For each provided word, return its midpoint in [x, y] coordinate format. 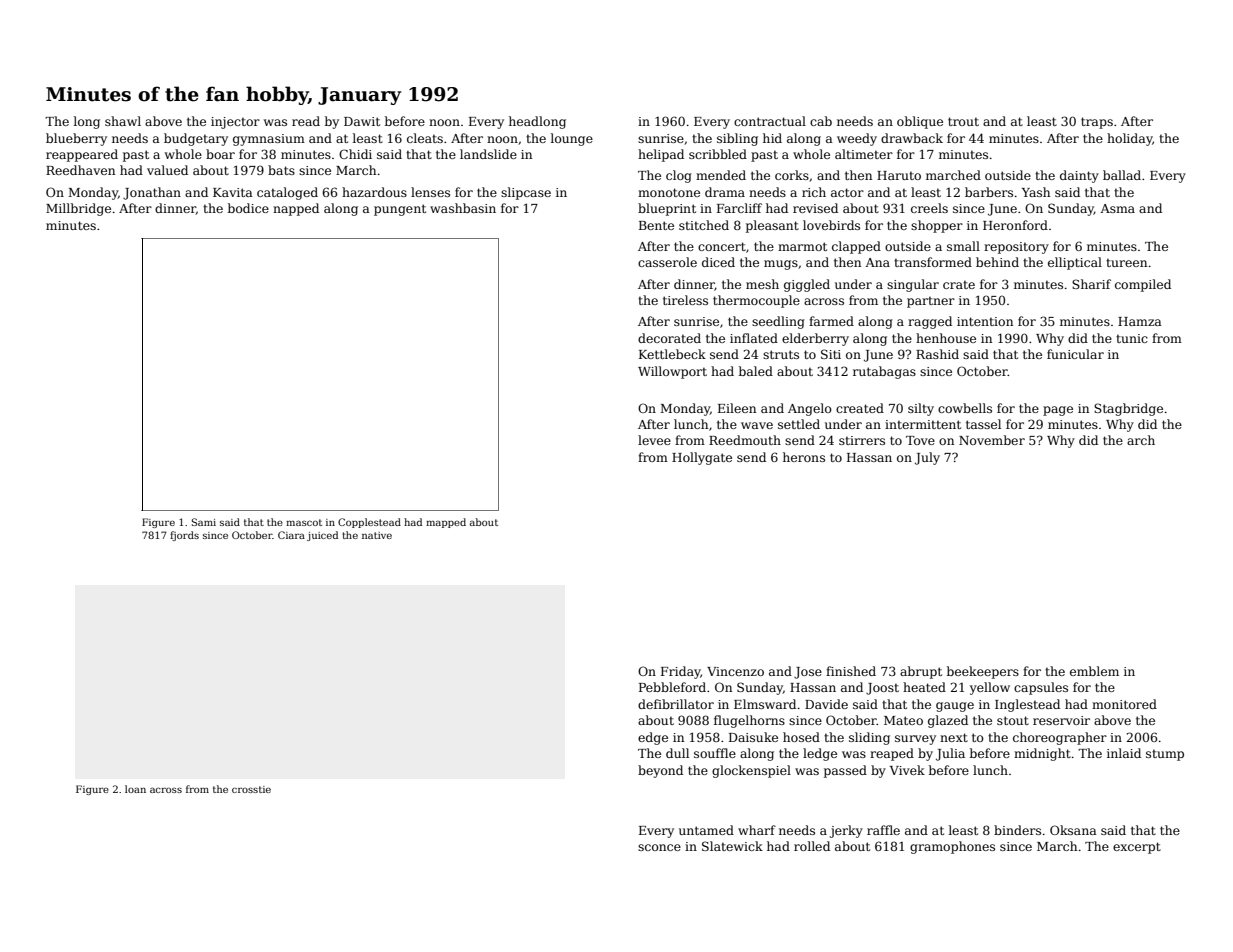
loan [135, 789]
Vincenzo [735, 671]
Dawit [362, 121]
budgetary [196, 139]
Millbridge [78, 209]
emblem [1094, 671]
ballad [1122, 175]
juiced [322, 536]
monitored [1124, 704]
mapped [446, 523]
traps [1097, 123]
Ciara [291, 535]
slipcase [526, 193]
